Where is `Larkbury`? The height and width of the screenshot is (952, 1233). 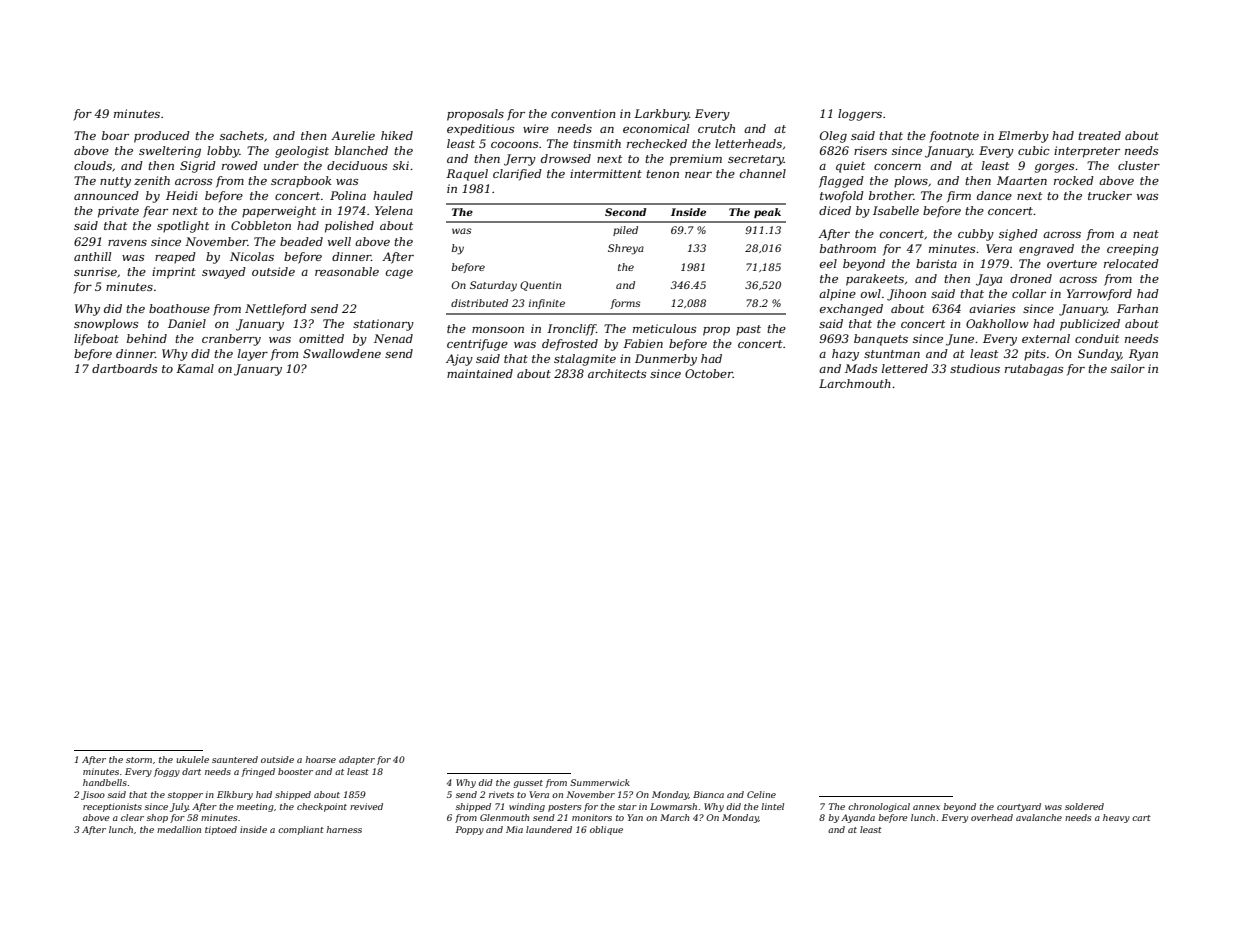 Larkbury is located at coordinates (661, 115).
